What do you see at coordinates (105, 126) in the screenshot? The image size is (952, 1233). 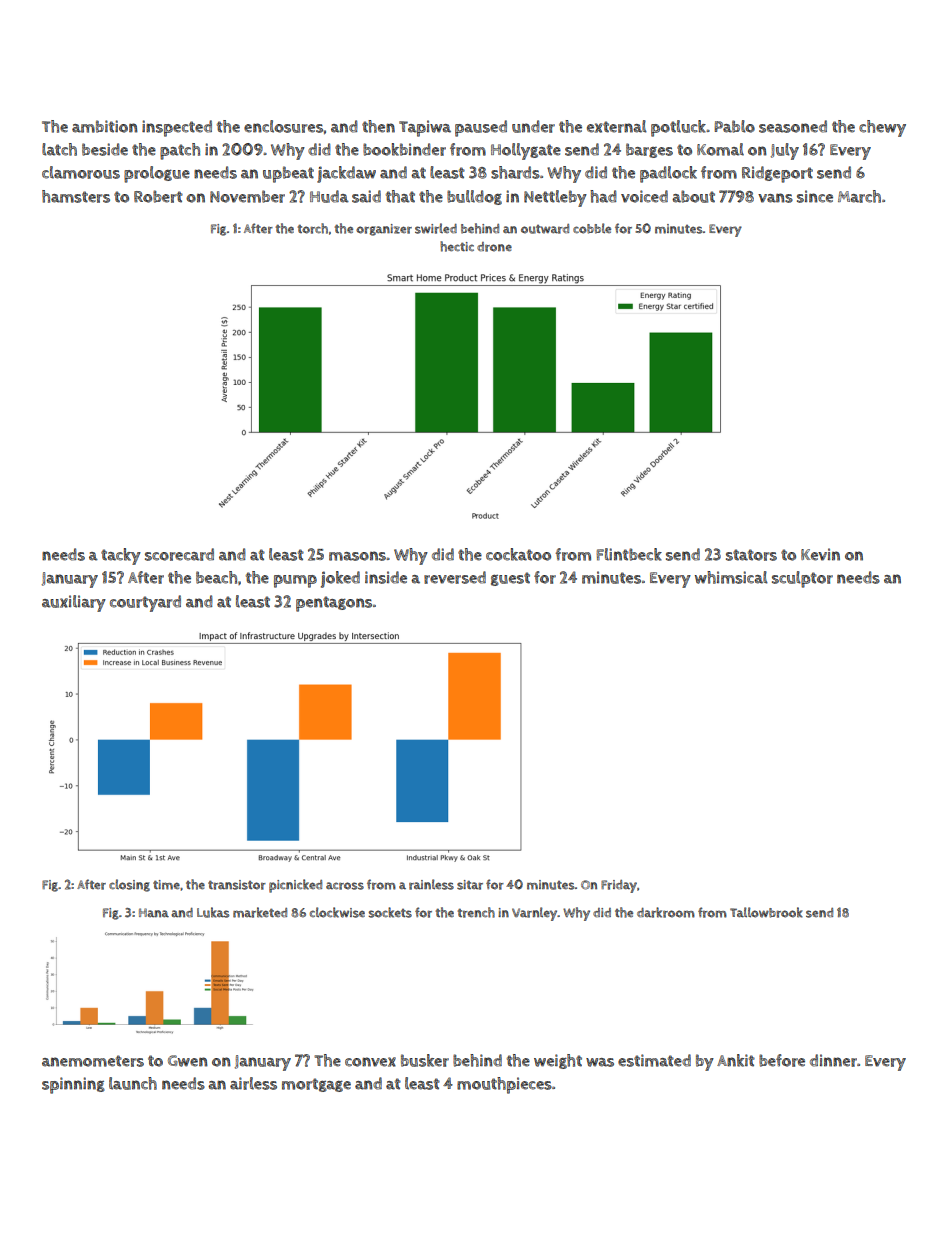 I see `ambition` at bounding box center [105, 126].
